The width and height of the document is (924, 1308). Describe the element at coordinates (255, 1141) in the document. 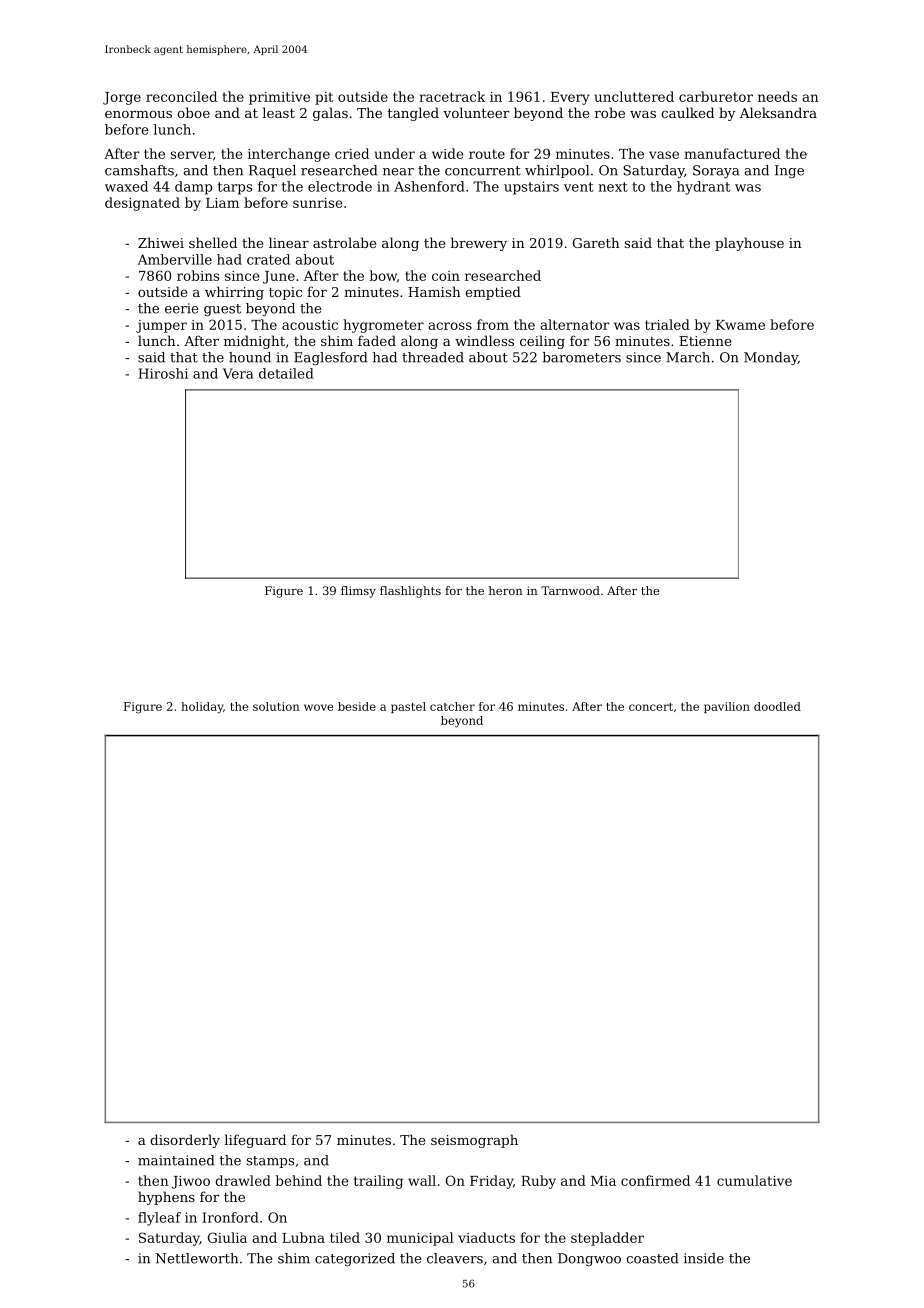

I see `lifeguard` at that location.
